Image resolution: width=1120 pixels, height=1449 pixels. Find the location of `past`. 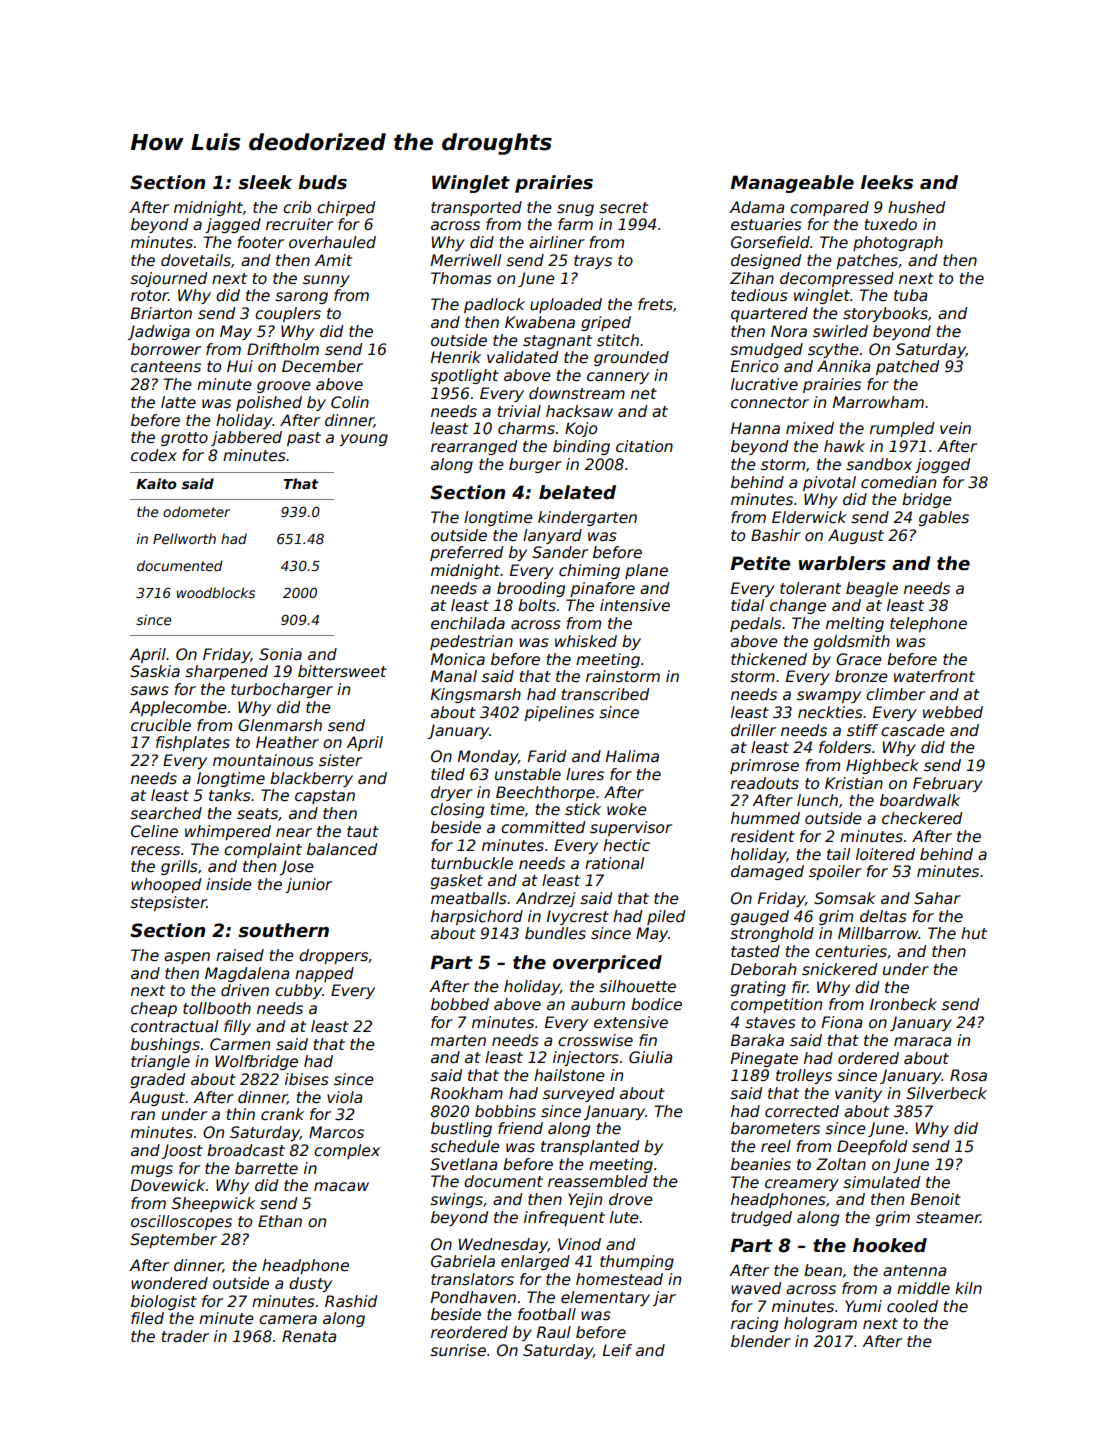

past is located at coordinates (304, 439).
